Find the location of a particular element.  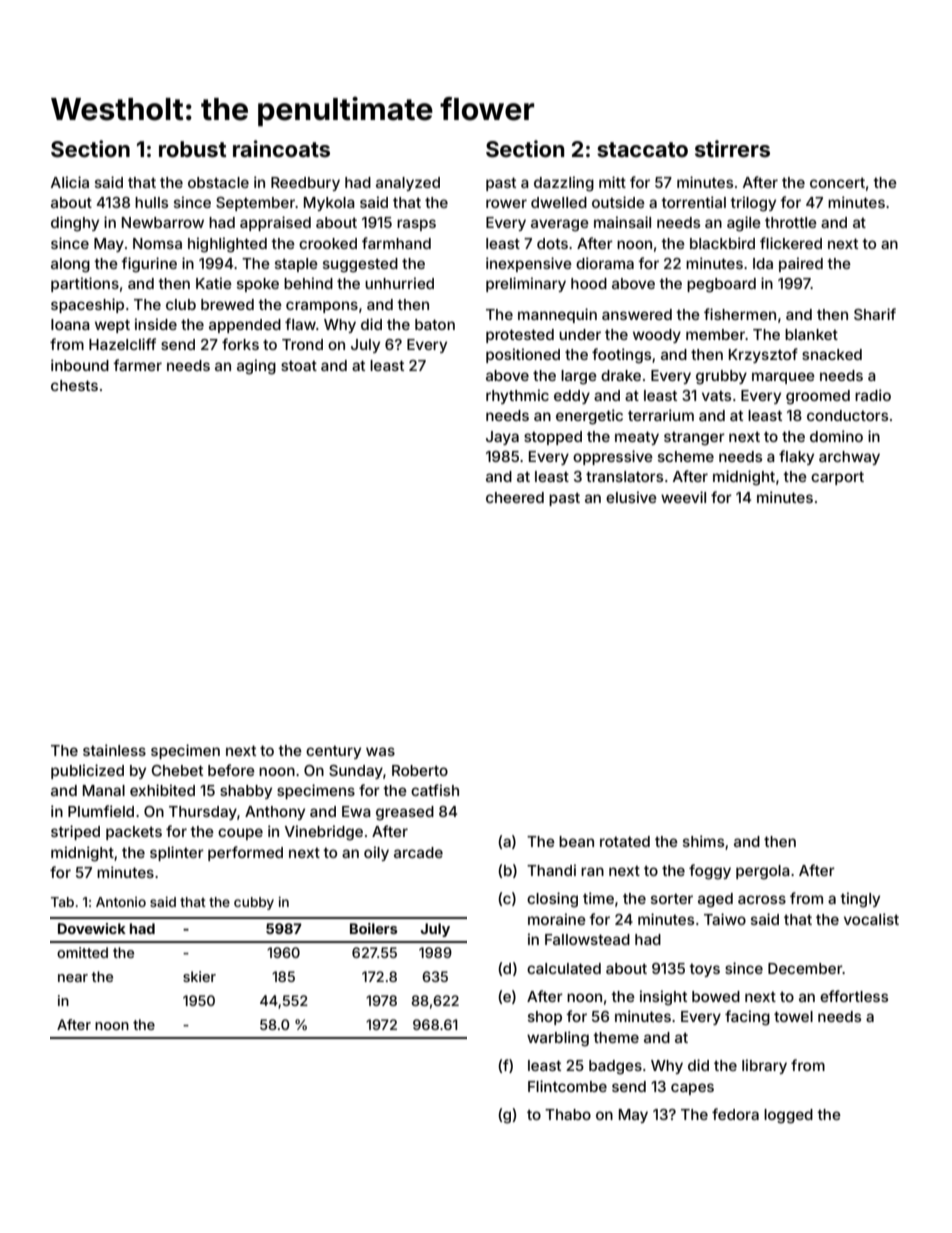

elusive is located at coordinates (631, 497).
